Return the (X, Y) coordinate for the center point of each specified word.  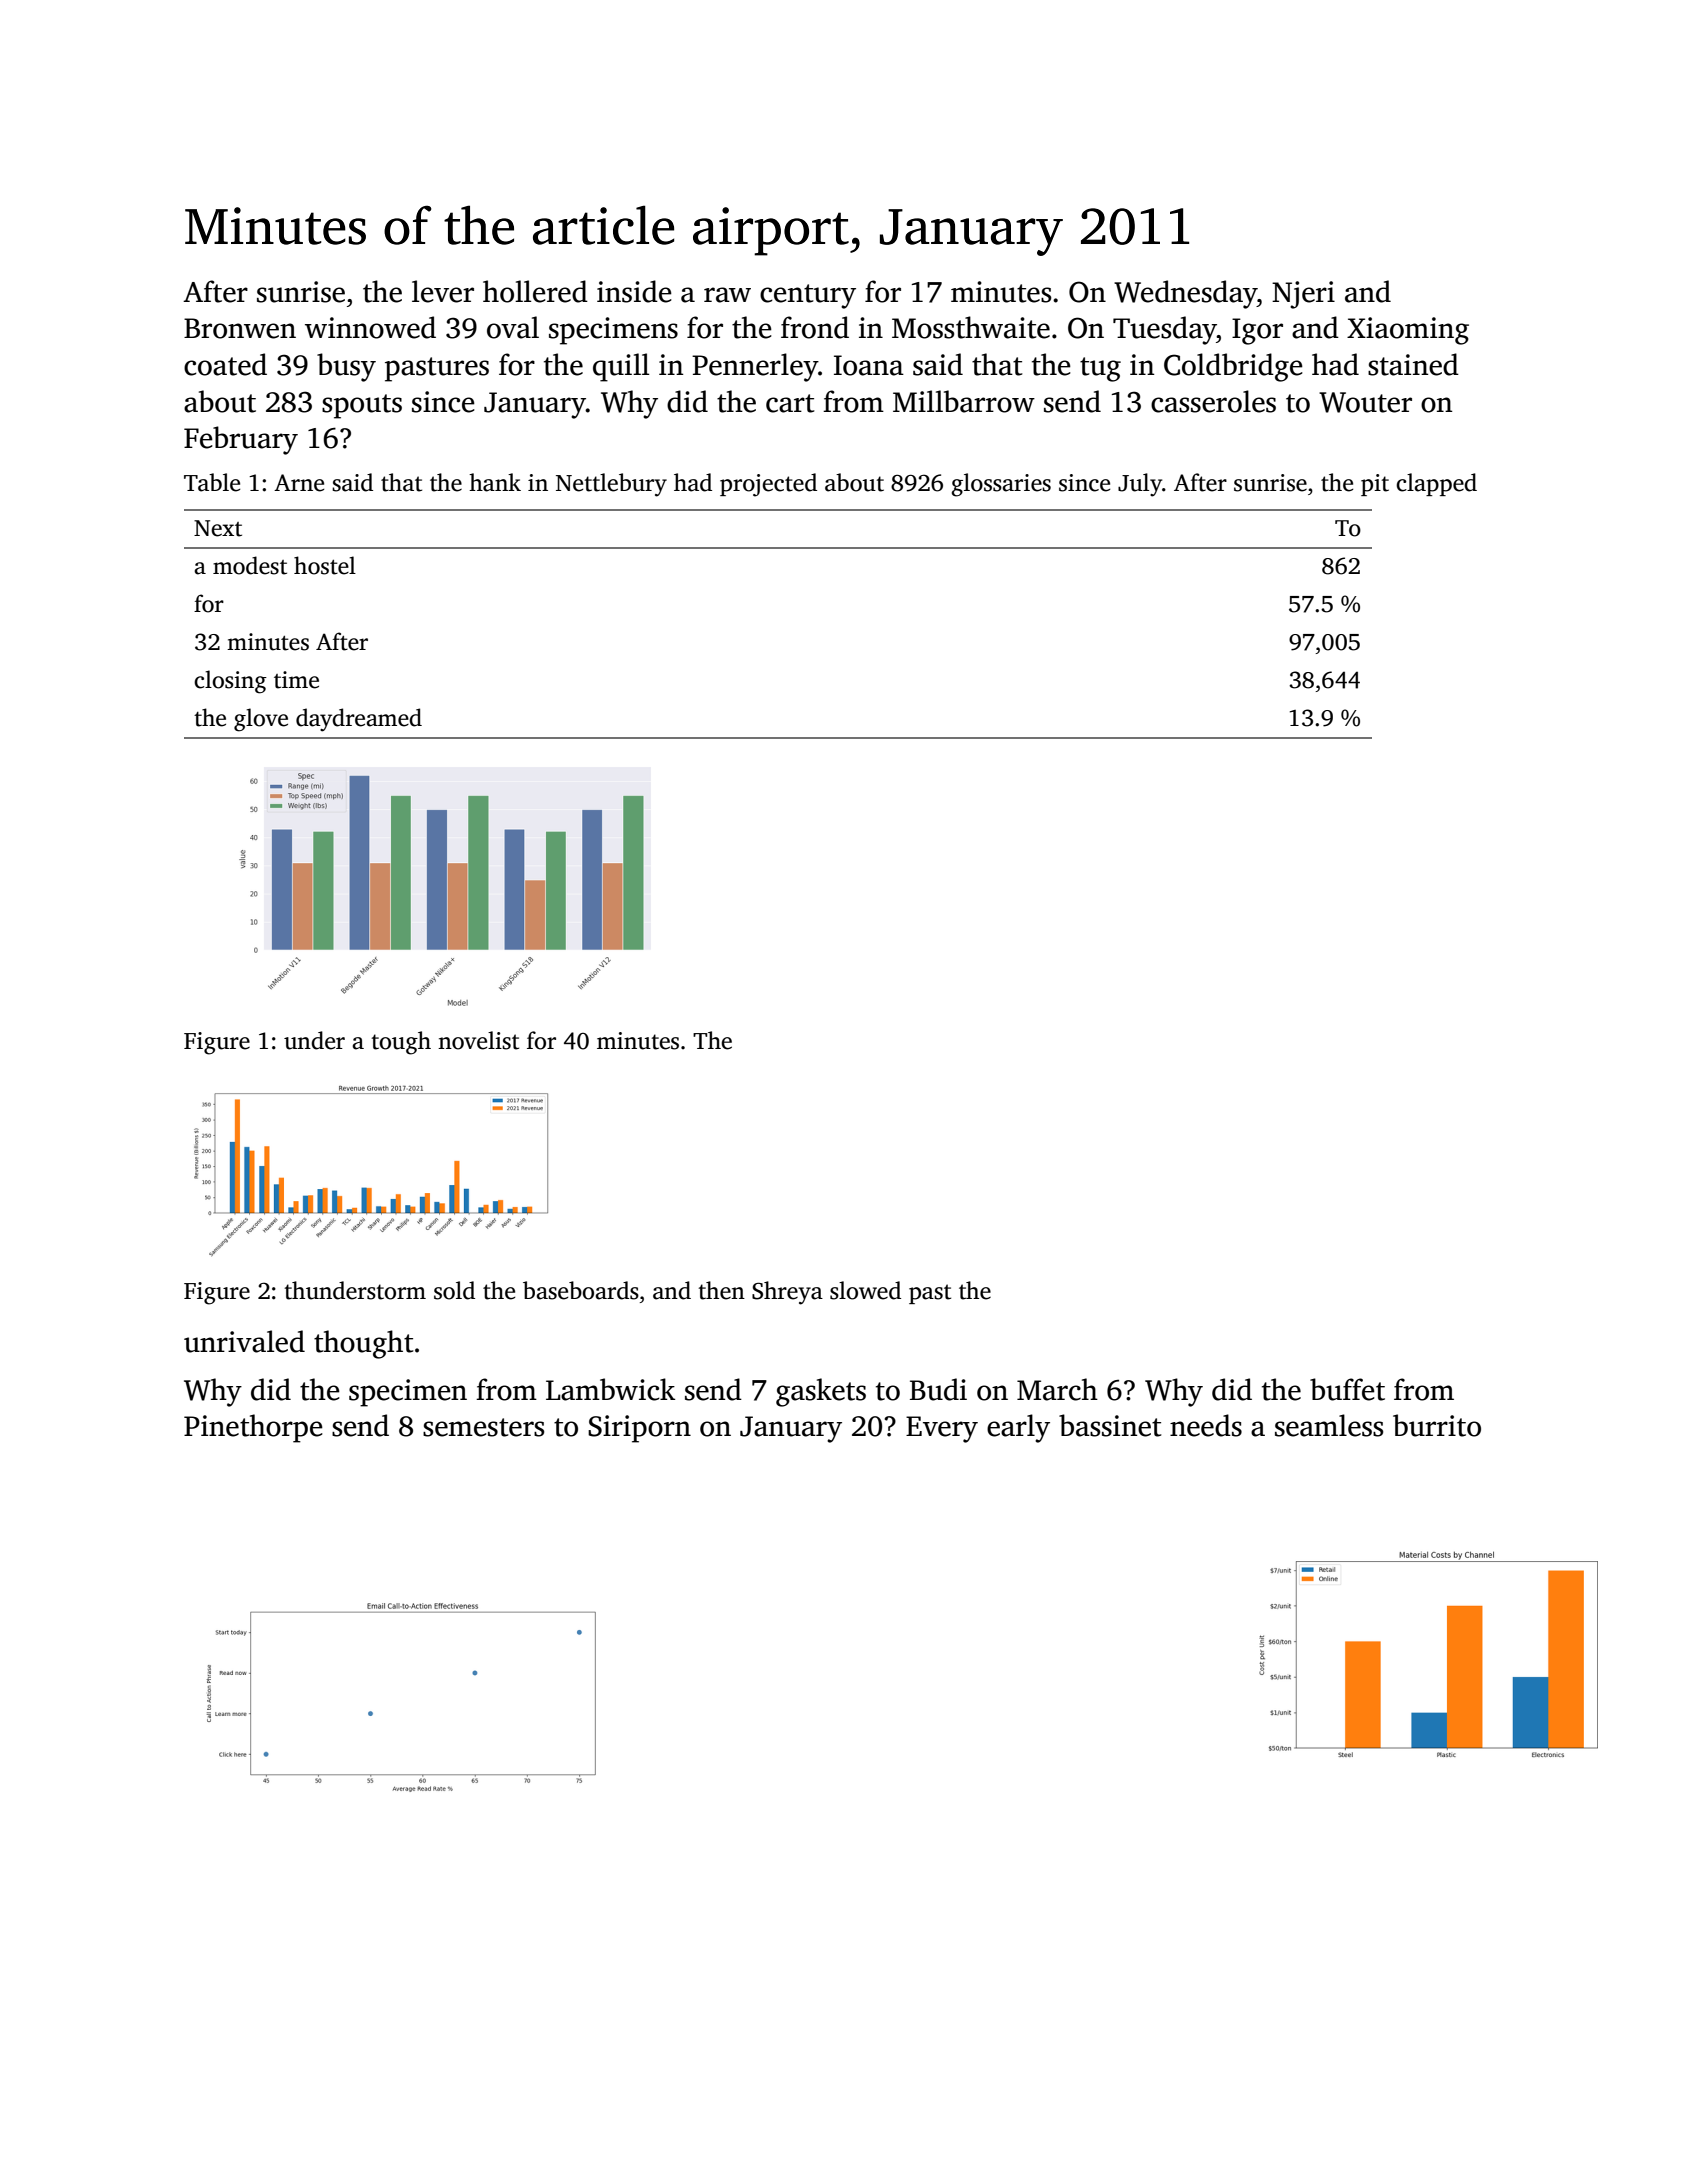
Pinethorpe (253, 1428)
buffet (1347, 1389)
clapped (1436, 484)
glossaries (1001, 485)
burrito (1437, 1425)
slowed (865, 1290)
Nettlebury (611, 485)
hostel (325, 565)
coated (225, 364)
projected (768, 485)
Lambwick (610, 1389)
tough (401, 1043)
